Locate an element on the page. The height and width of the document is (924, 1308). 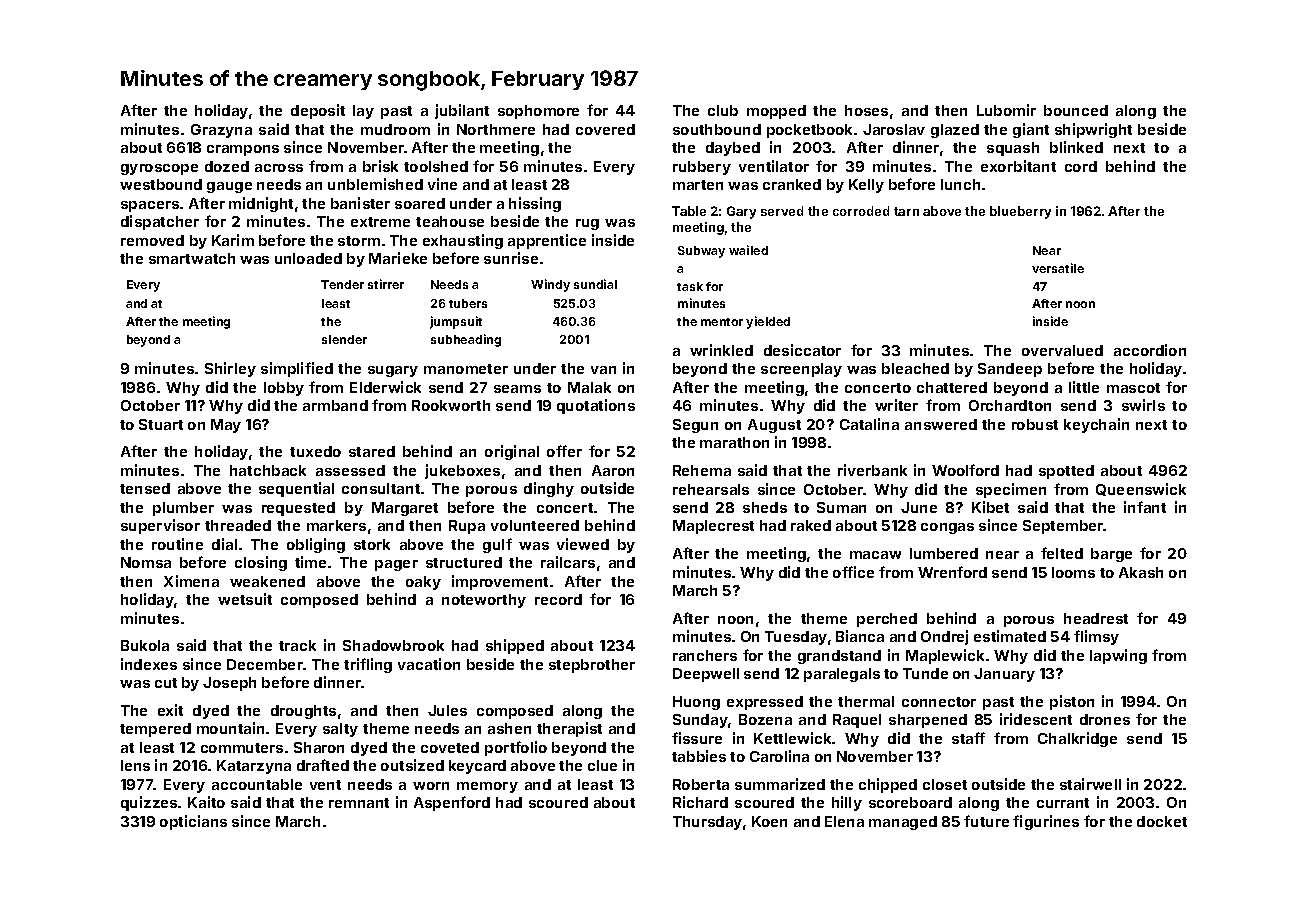
overvalued is located at coordinates (1062, 350).
